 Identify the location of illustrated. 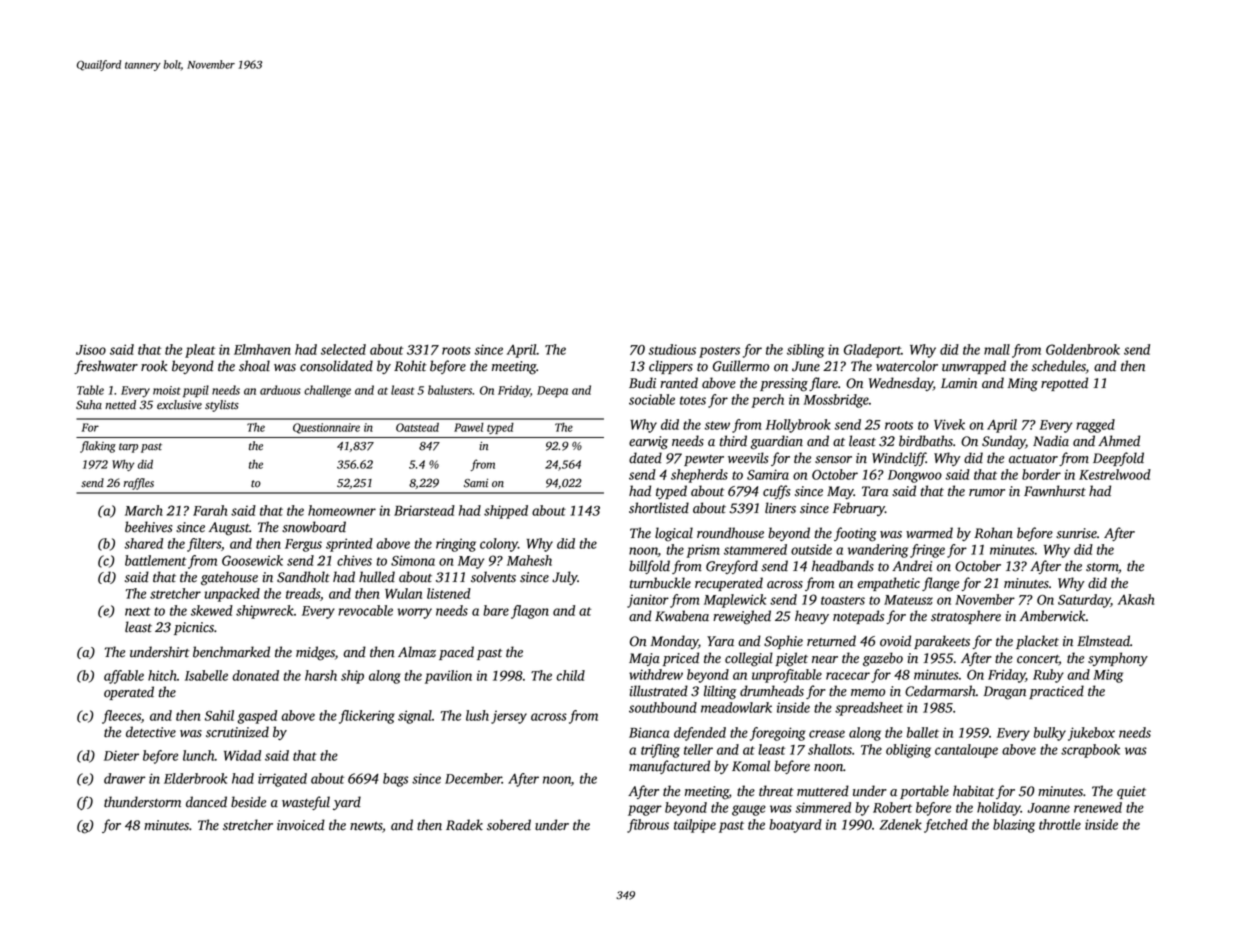
(659, 691).
